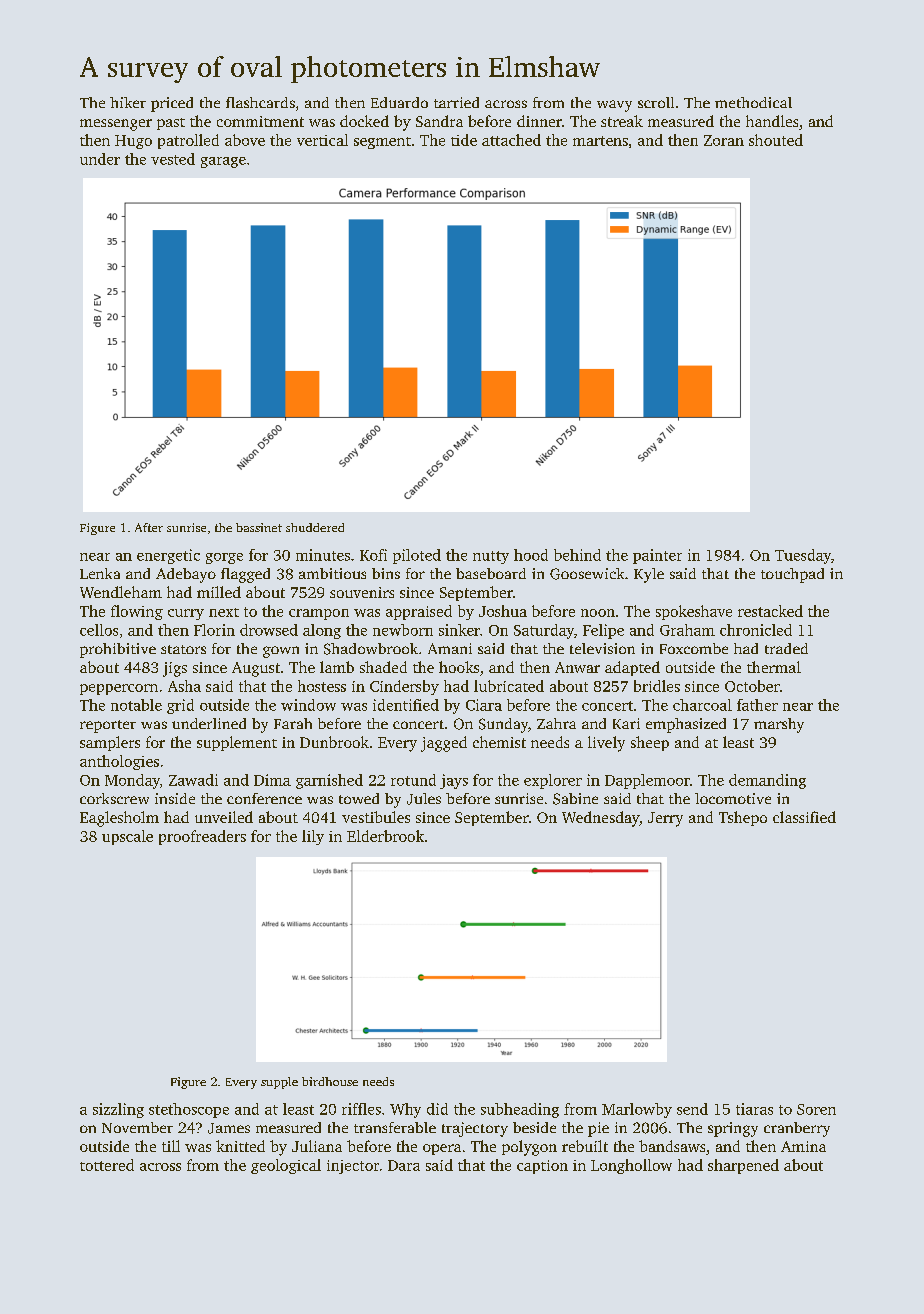 This image has width=924, height=1314. Describe the element at coordinates (260, 102) in the image. I see `flashcards` at that location.
